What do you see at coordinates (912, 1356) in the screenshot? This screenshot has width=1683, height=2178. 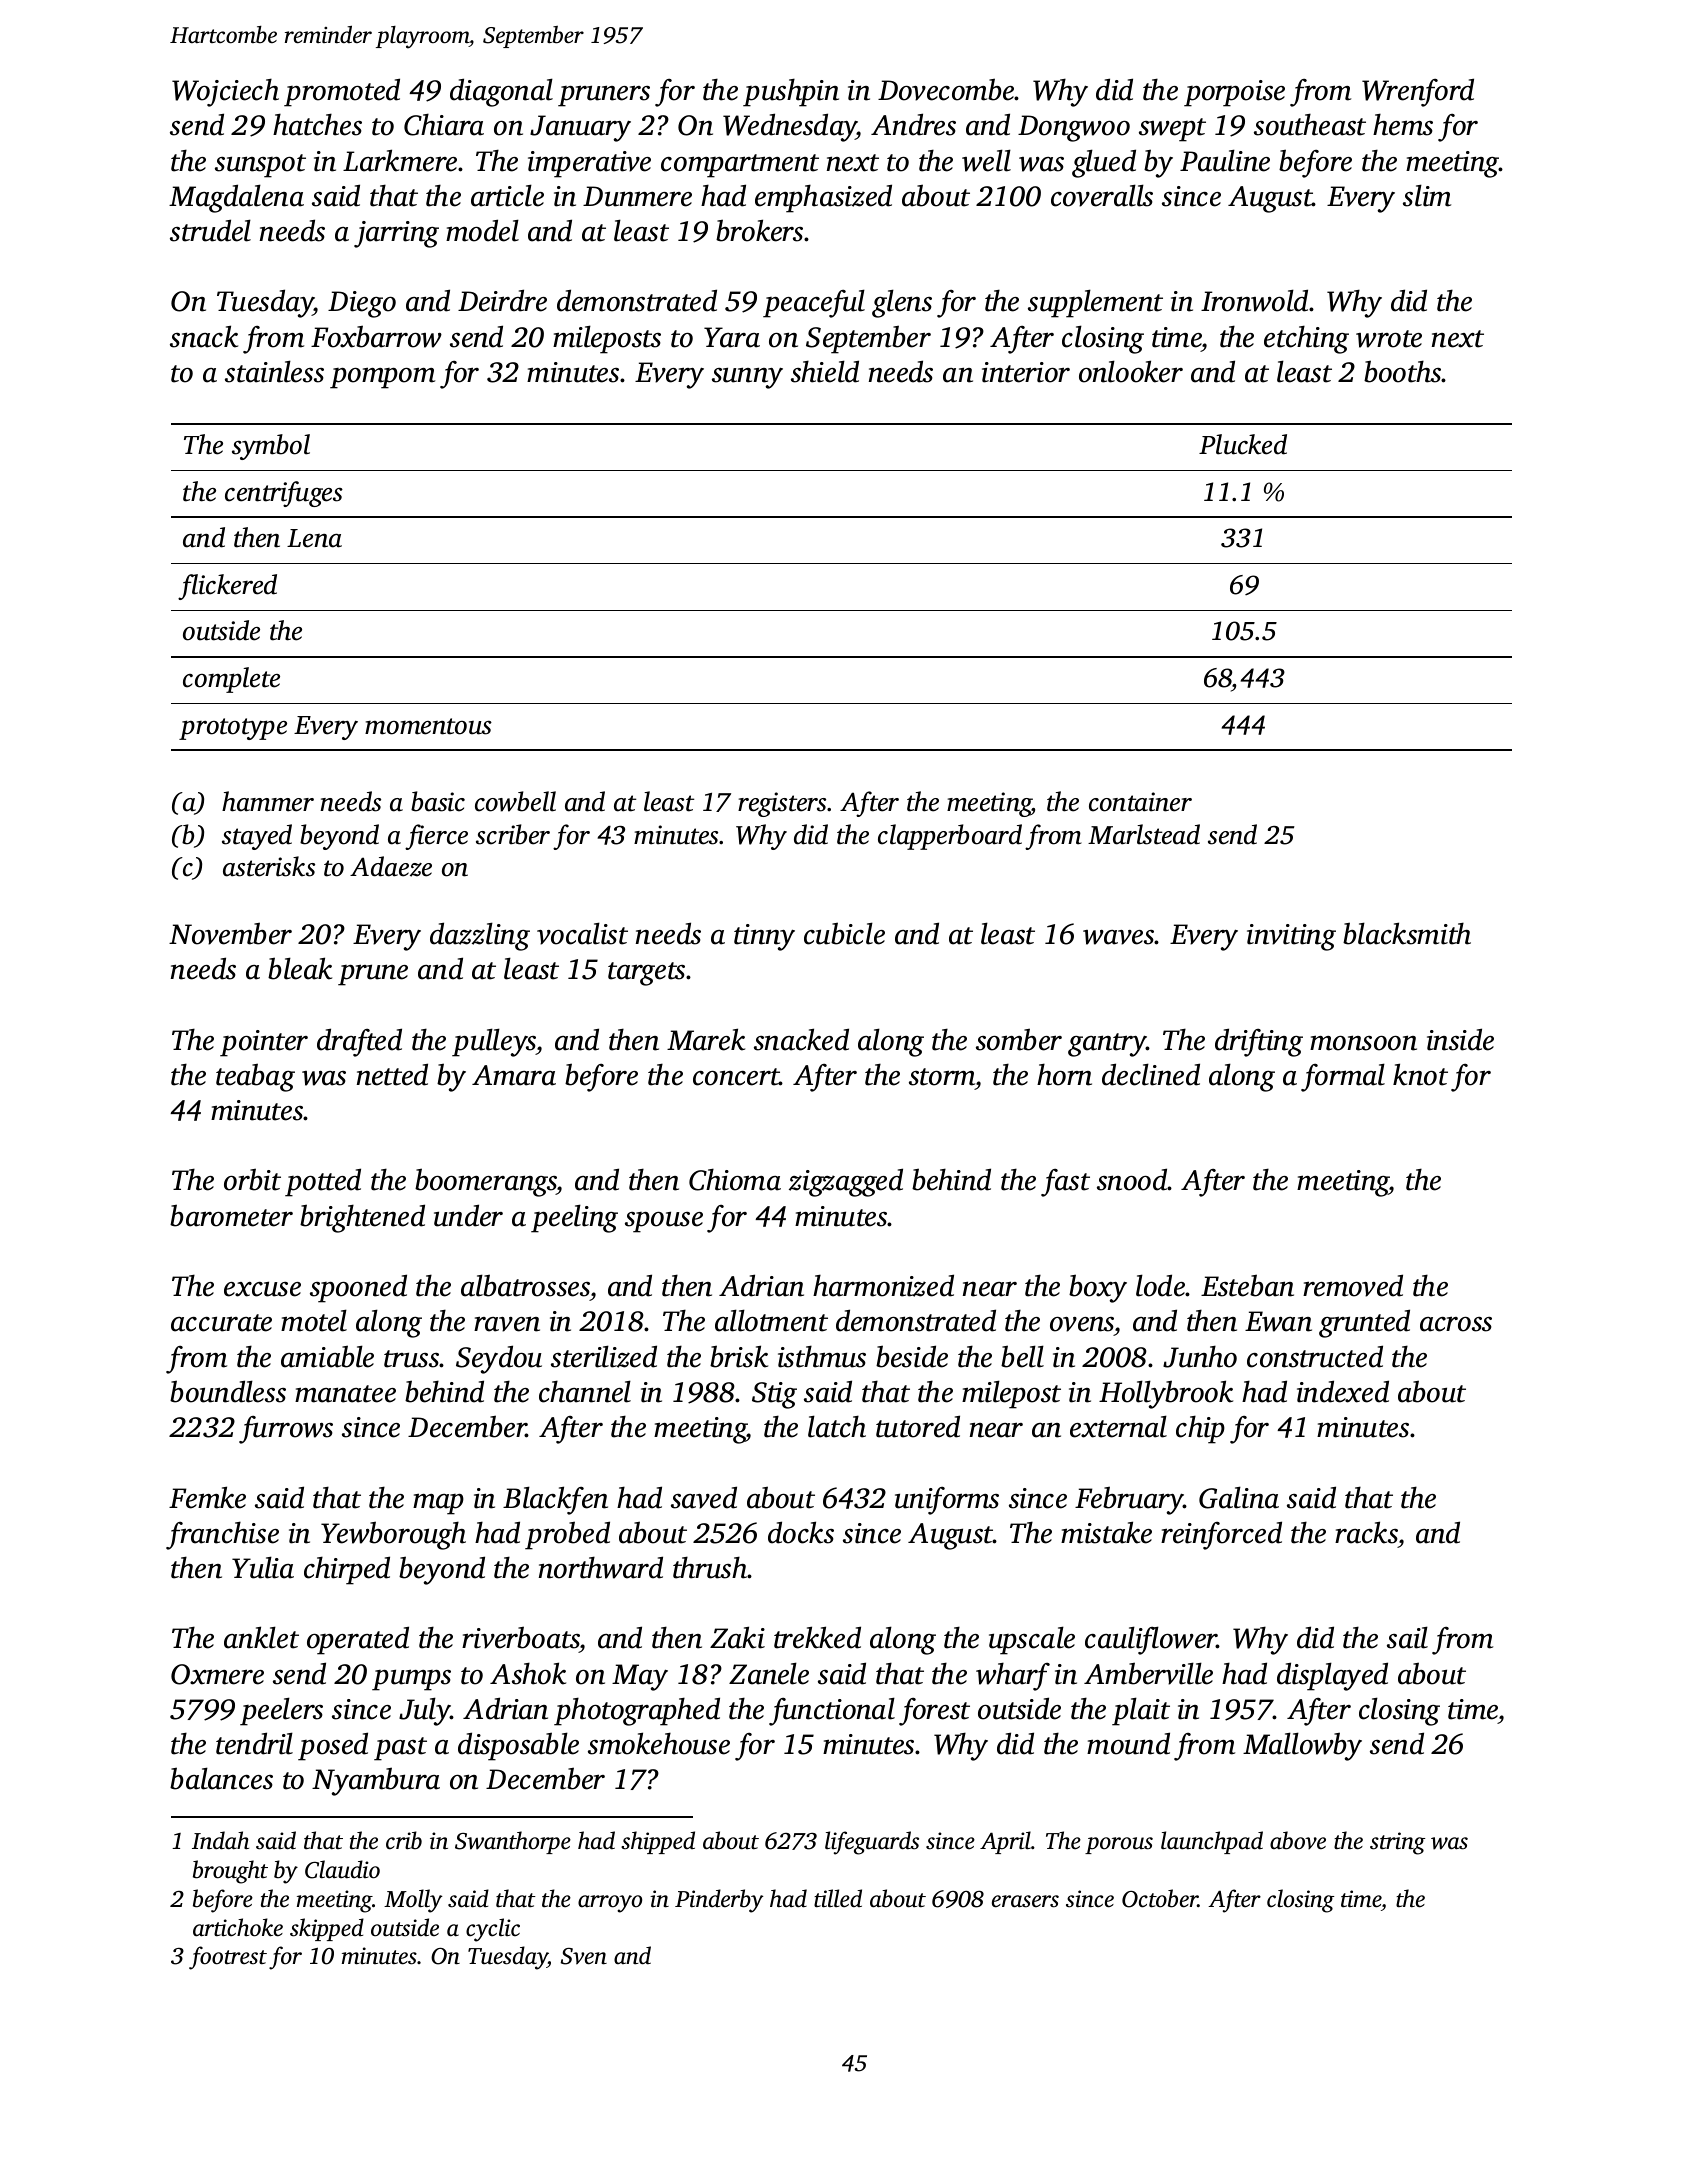 I see `beside` at bounding box center [912, 1356].
